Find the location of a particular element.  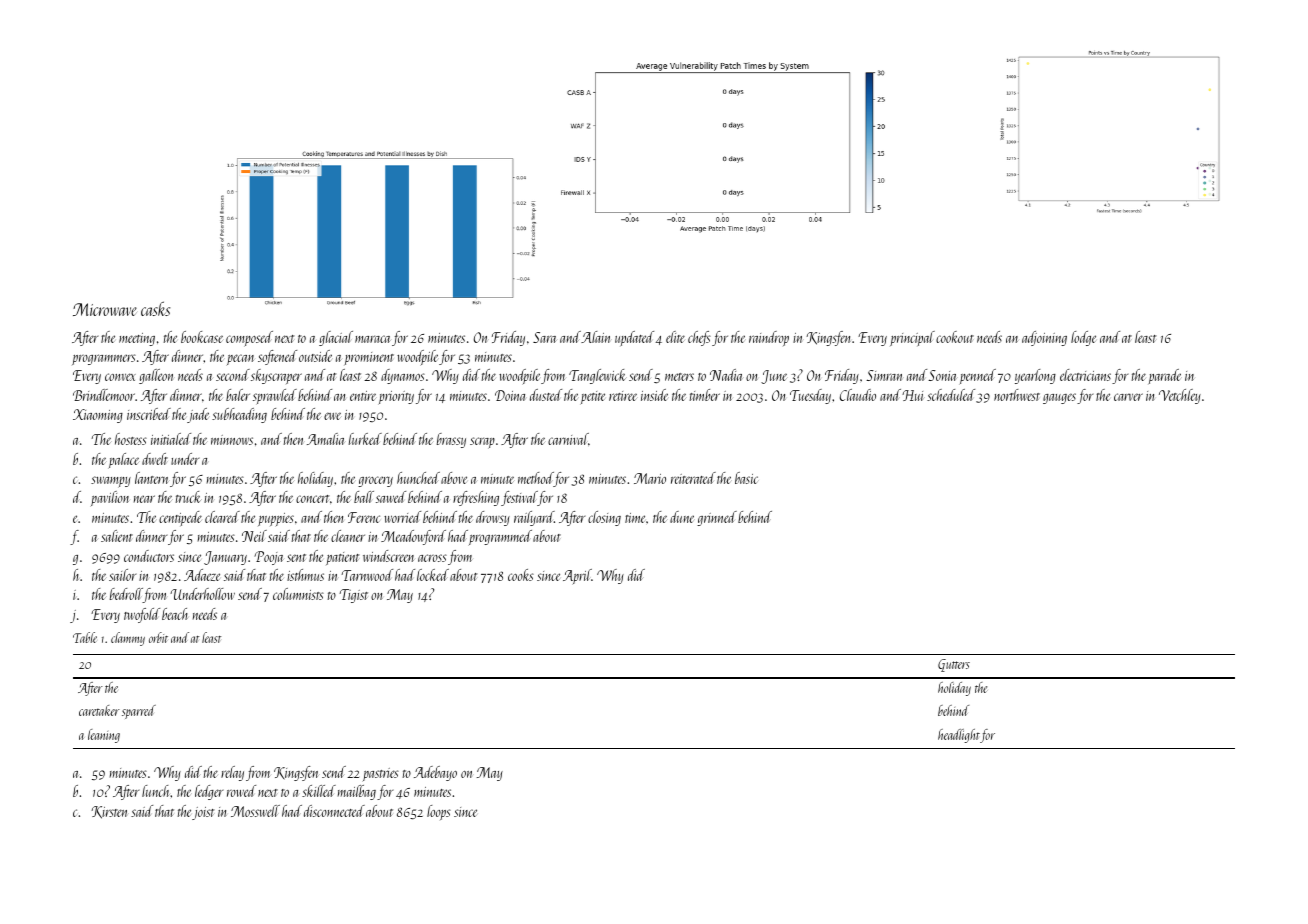

grinned is located at coordinates (717, 518).
